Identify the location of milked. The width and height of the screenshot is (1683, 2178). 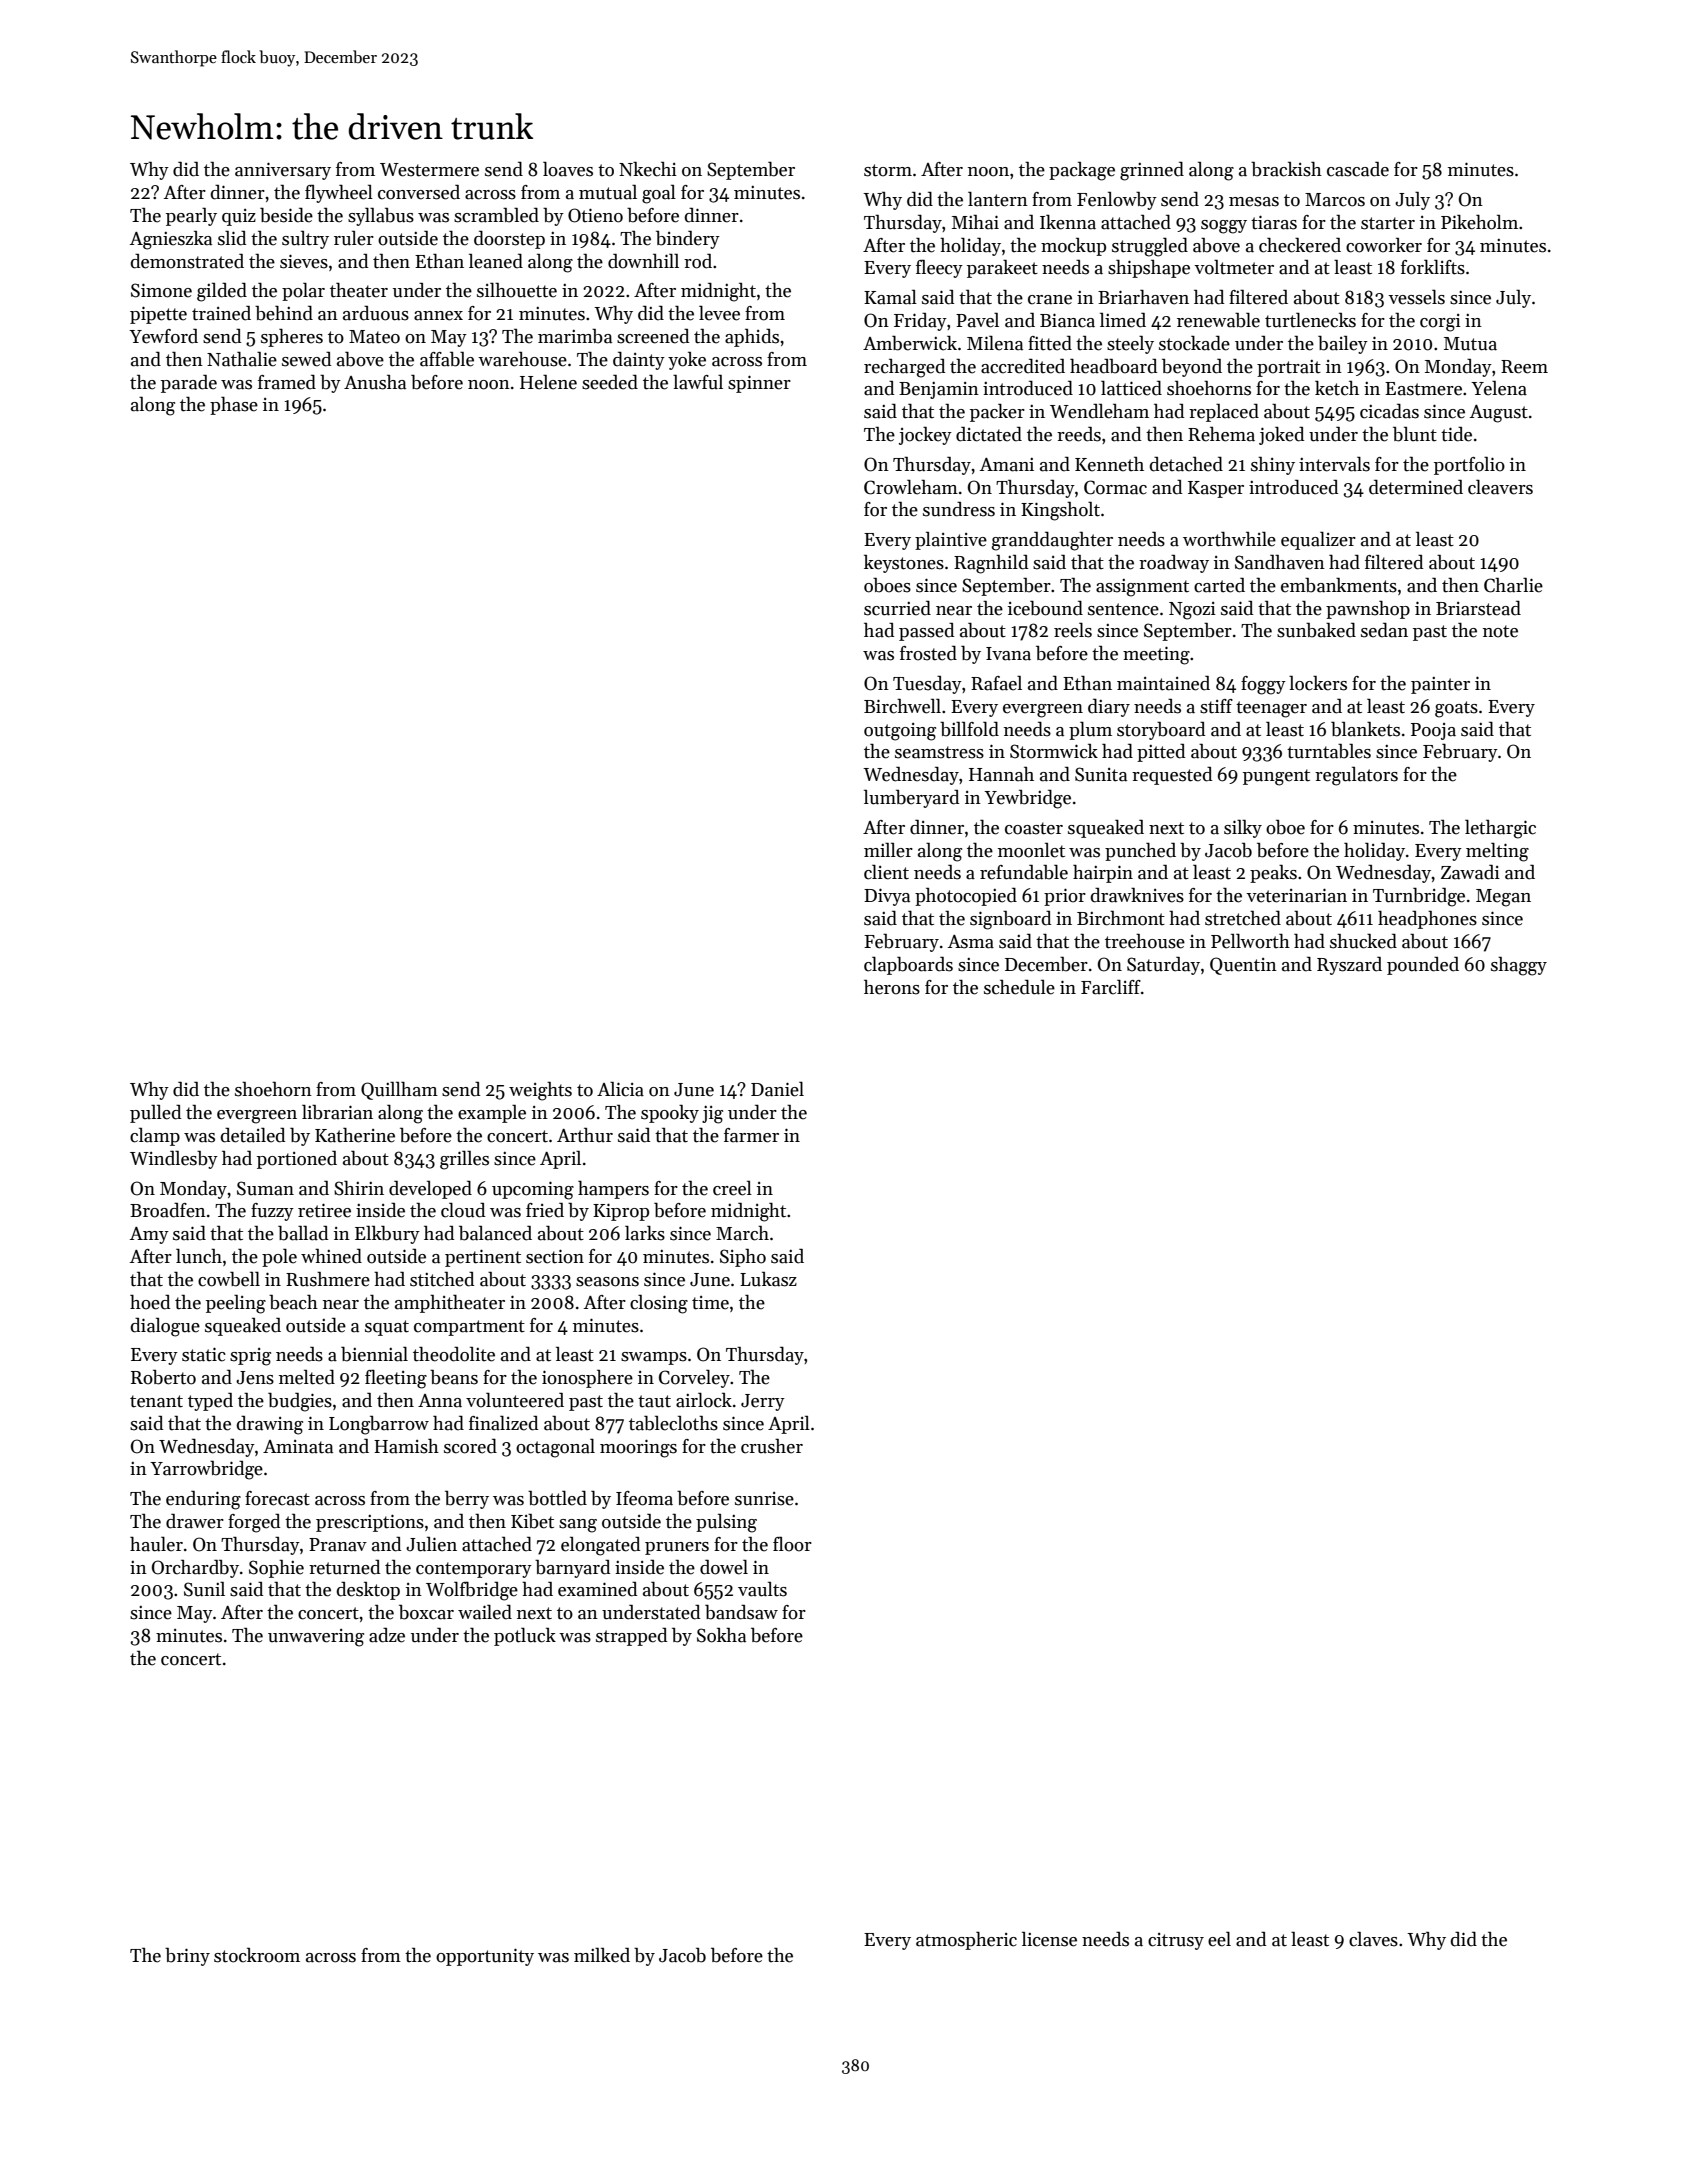
(602, 1955).
